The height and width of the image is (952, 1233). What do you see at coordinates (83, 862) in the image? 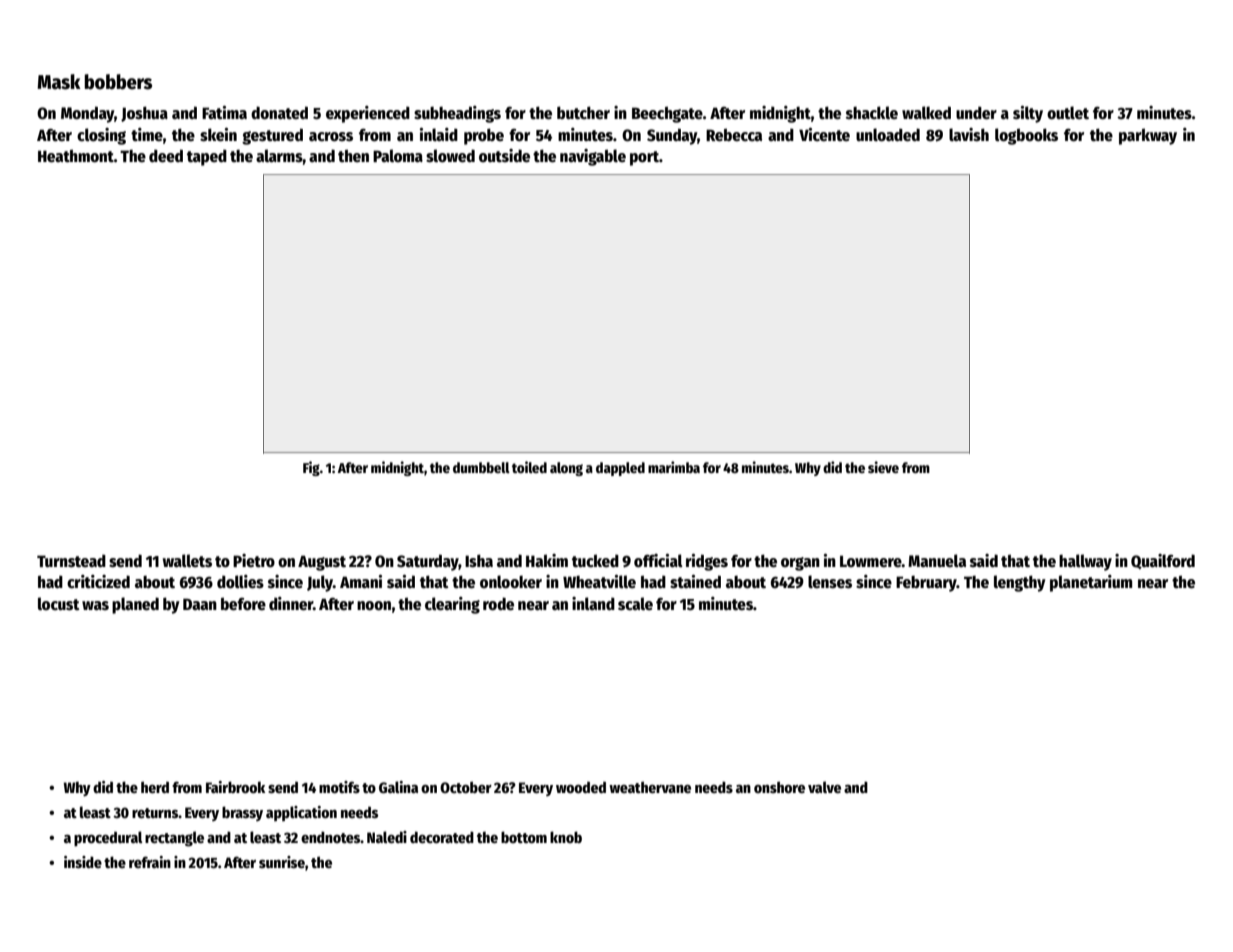
I see `inside` at bounding box center [83, 862].
